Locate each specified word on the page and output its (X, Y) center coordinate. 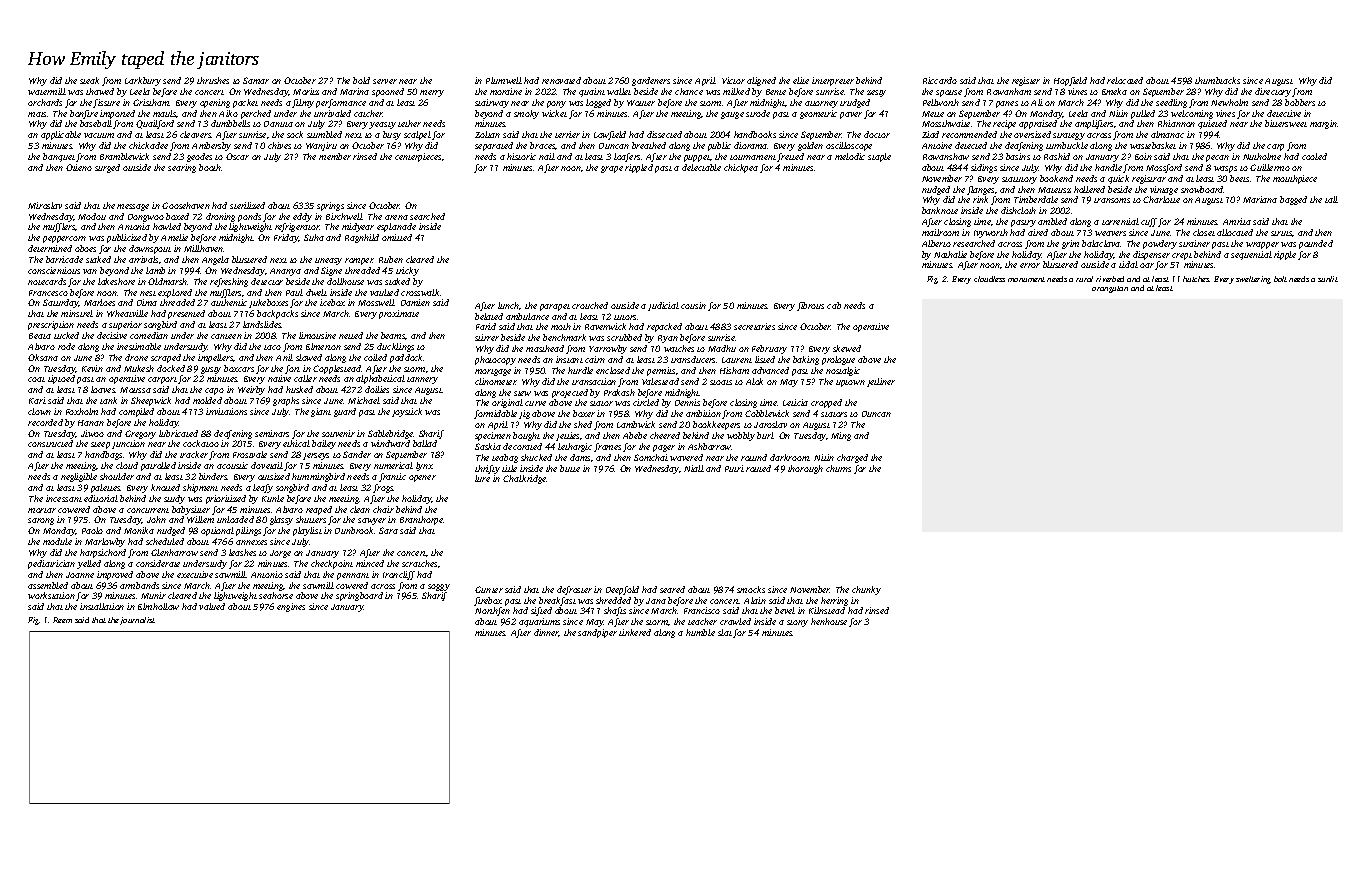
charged (852, 458)
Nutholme (1262, 156)
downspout (150, 249)
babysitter (191, 510)
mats (37, 114)
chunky (866, 590)
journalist (137, 621)
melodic (850, 156)
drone (136, 357)
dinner (546, 633)
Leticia (795, 402)
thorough (805, 469)
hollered (1089, 189)
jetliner (881, 382)
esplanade (396, 227)
